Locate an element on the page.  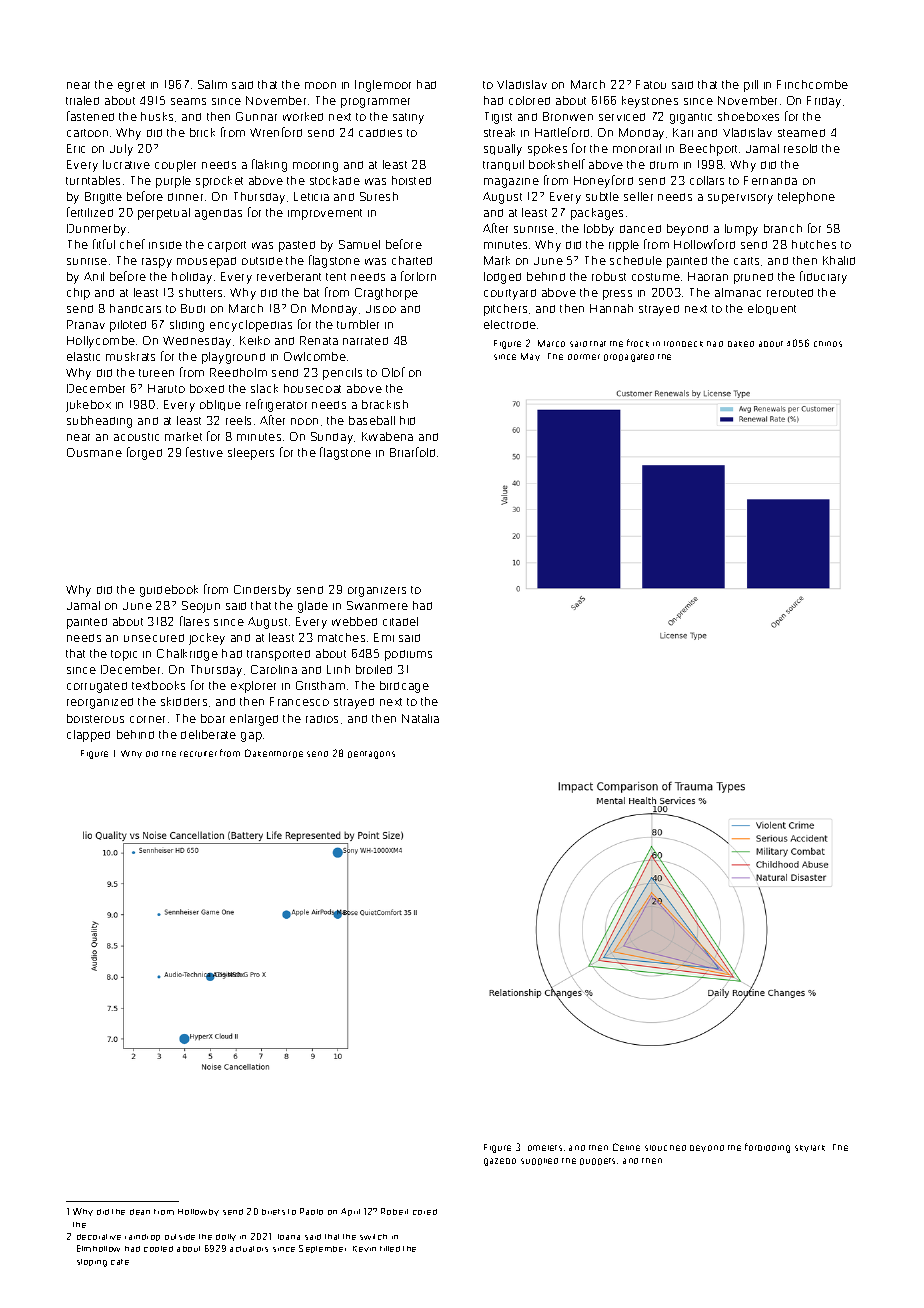
festive is located at coordinates (204, 452).
